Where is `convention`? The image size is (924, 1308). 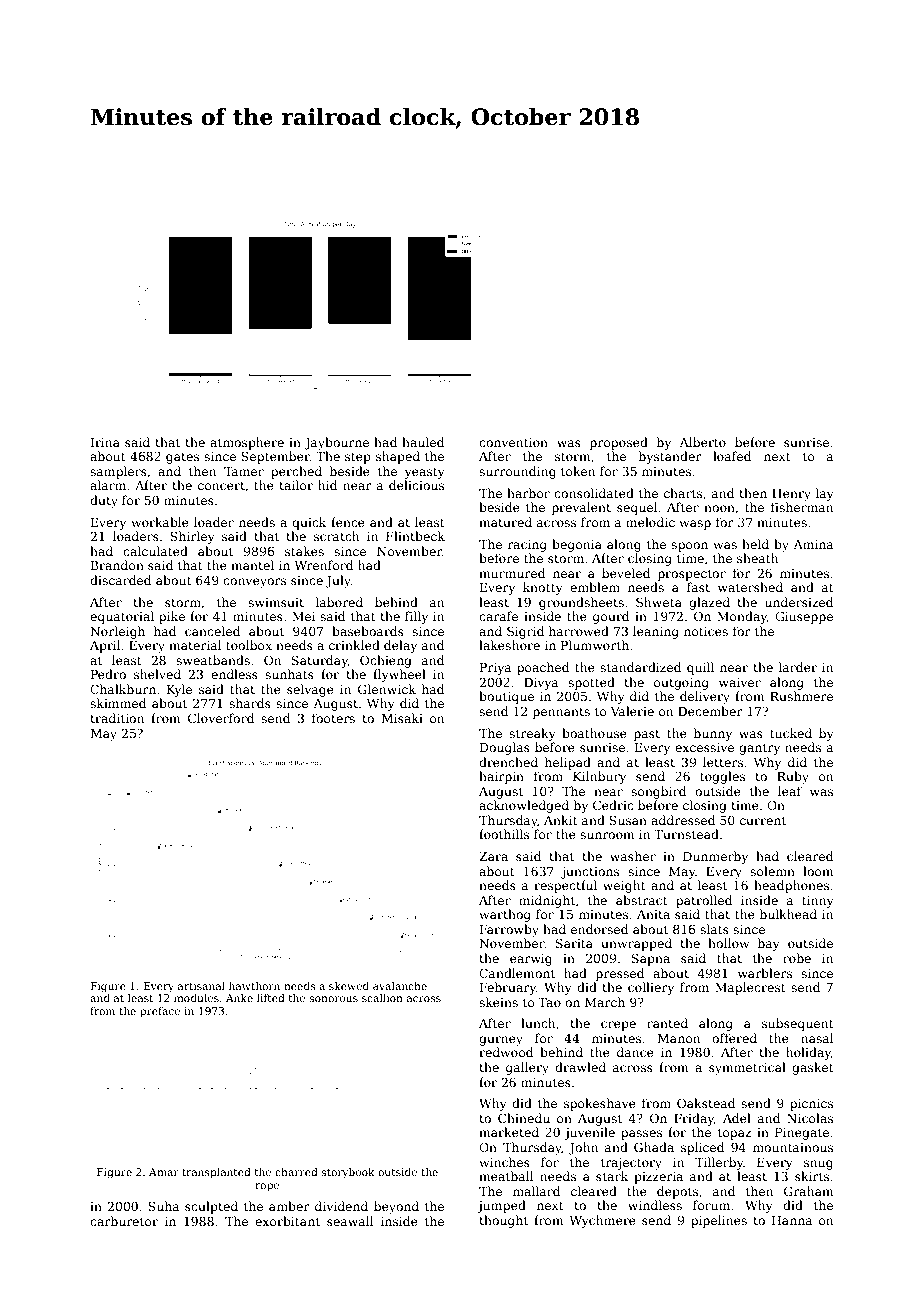 convention is located at coordinates (513, 442).
